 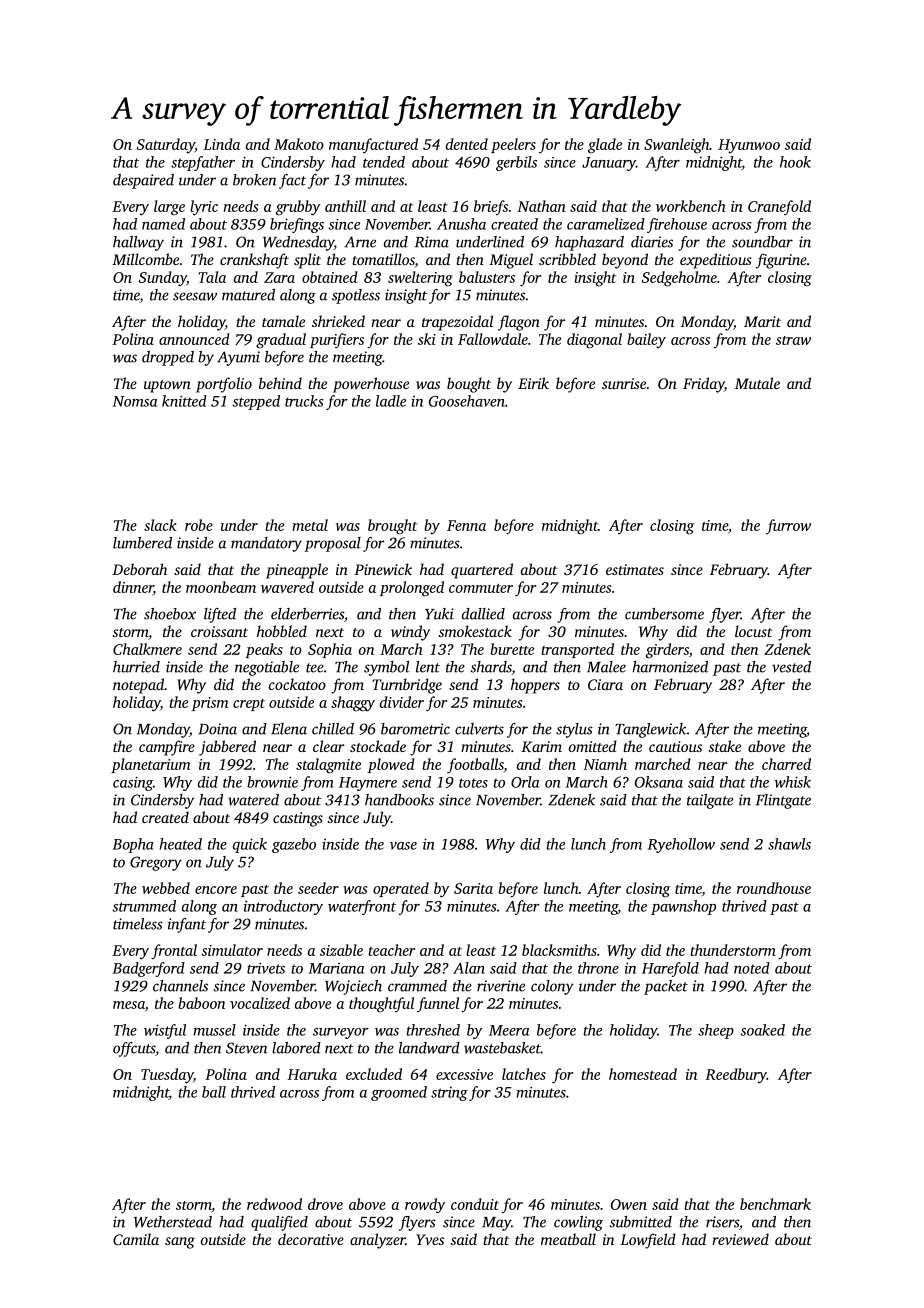 I want to click on barometric, so click(x=415, y=729).
